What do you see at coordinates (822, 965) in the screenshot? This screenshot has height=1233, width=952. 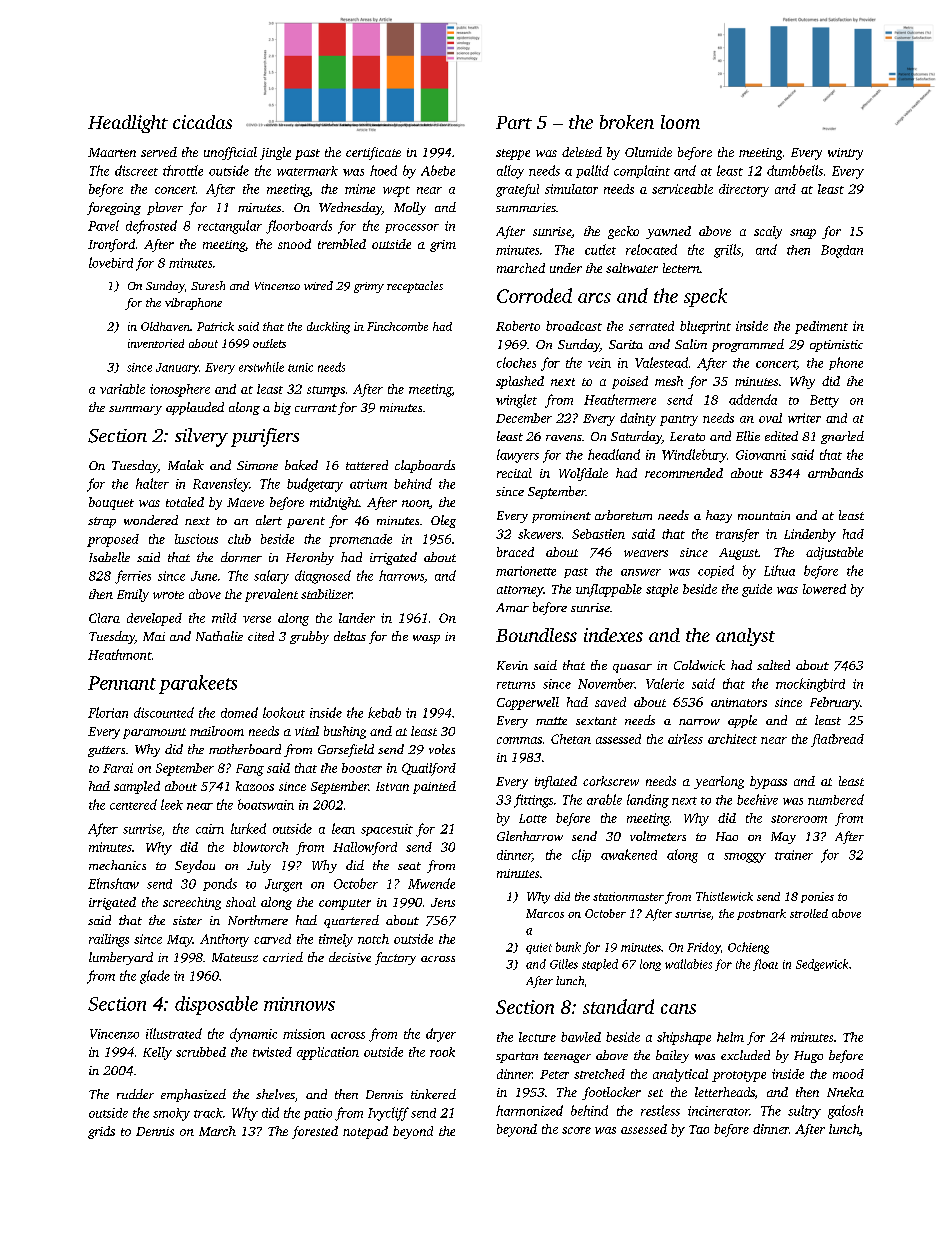 I see `Sedgewick` at bounding box center [822, 965].
